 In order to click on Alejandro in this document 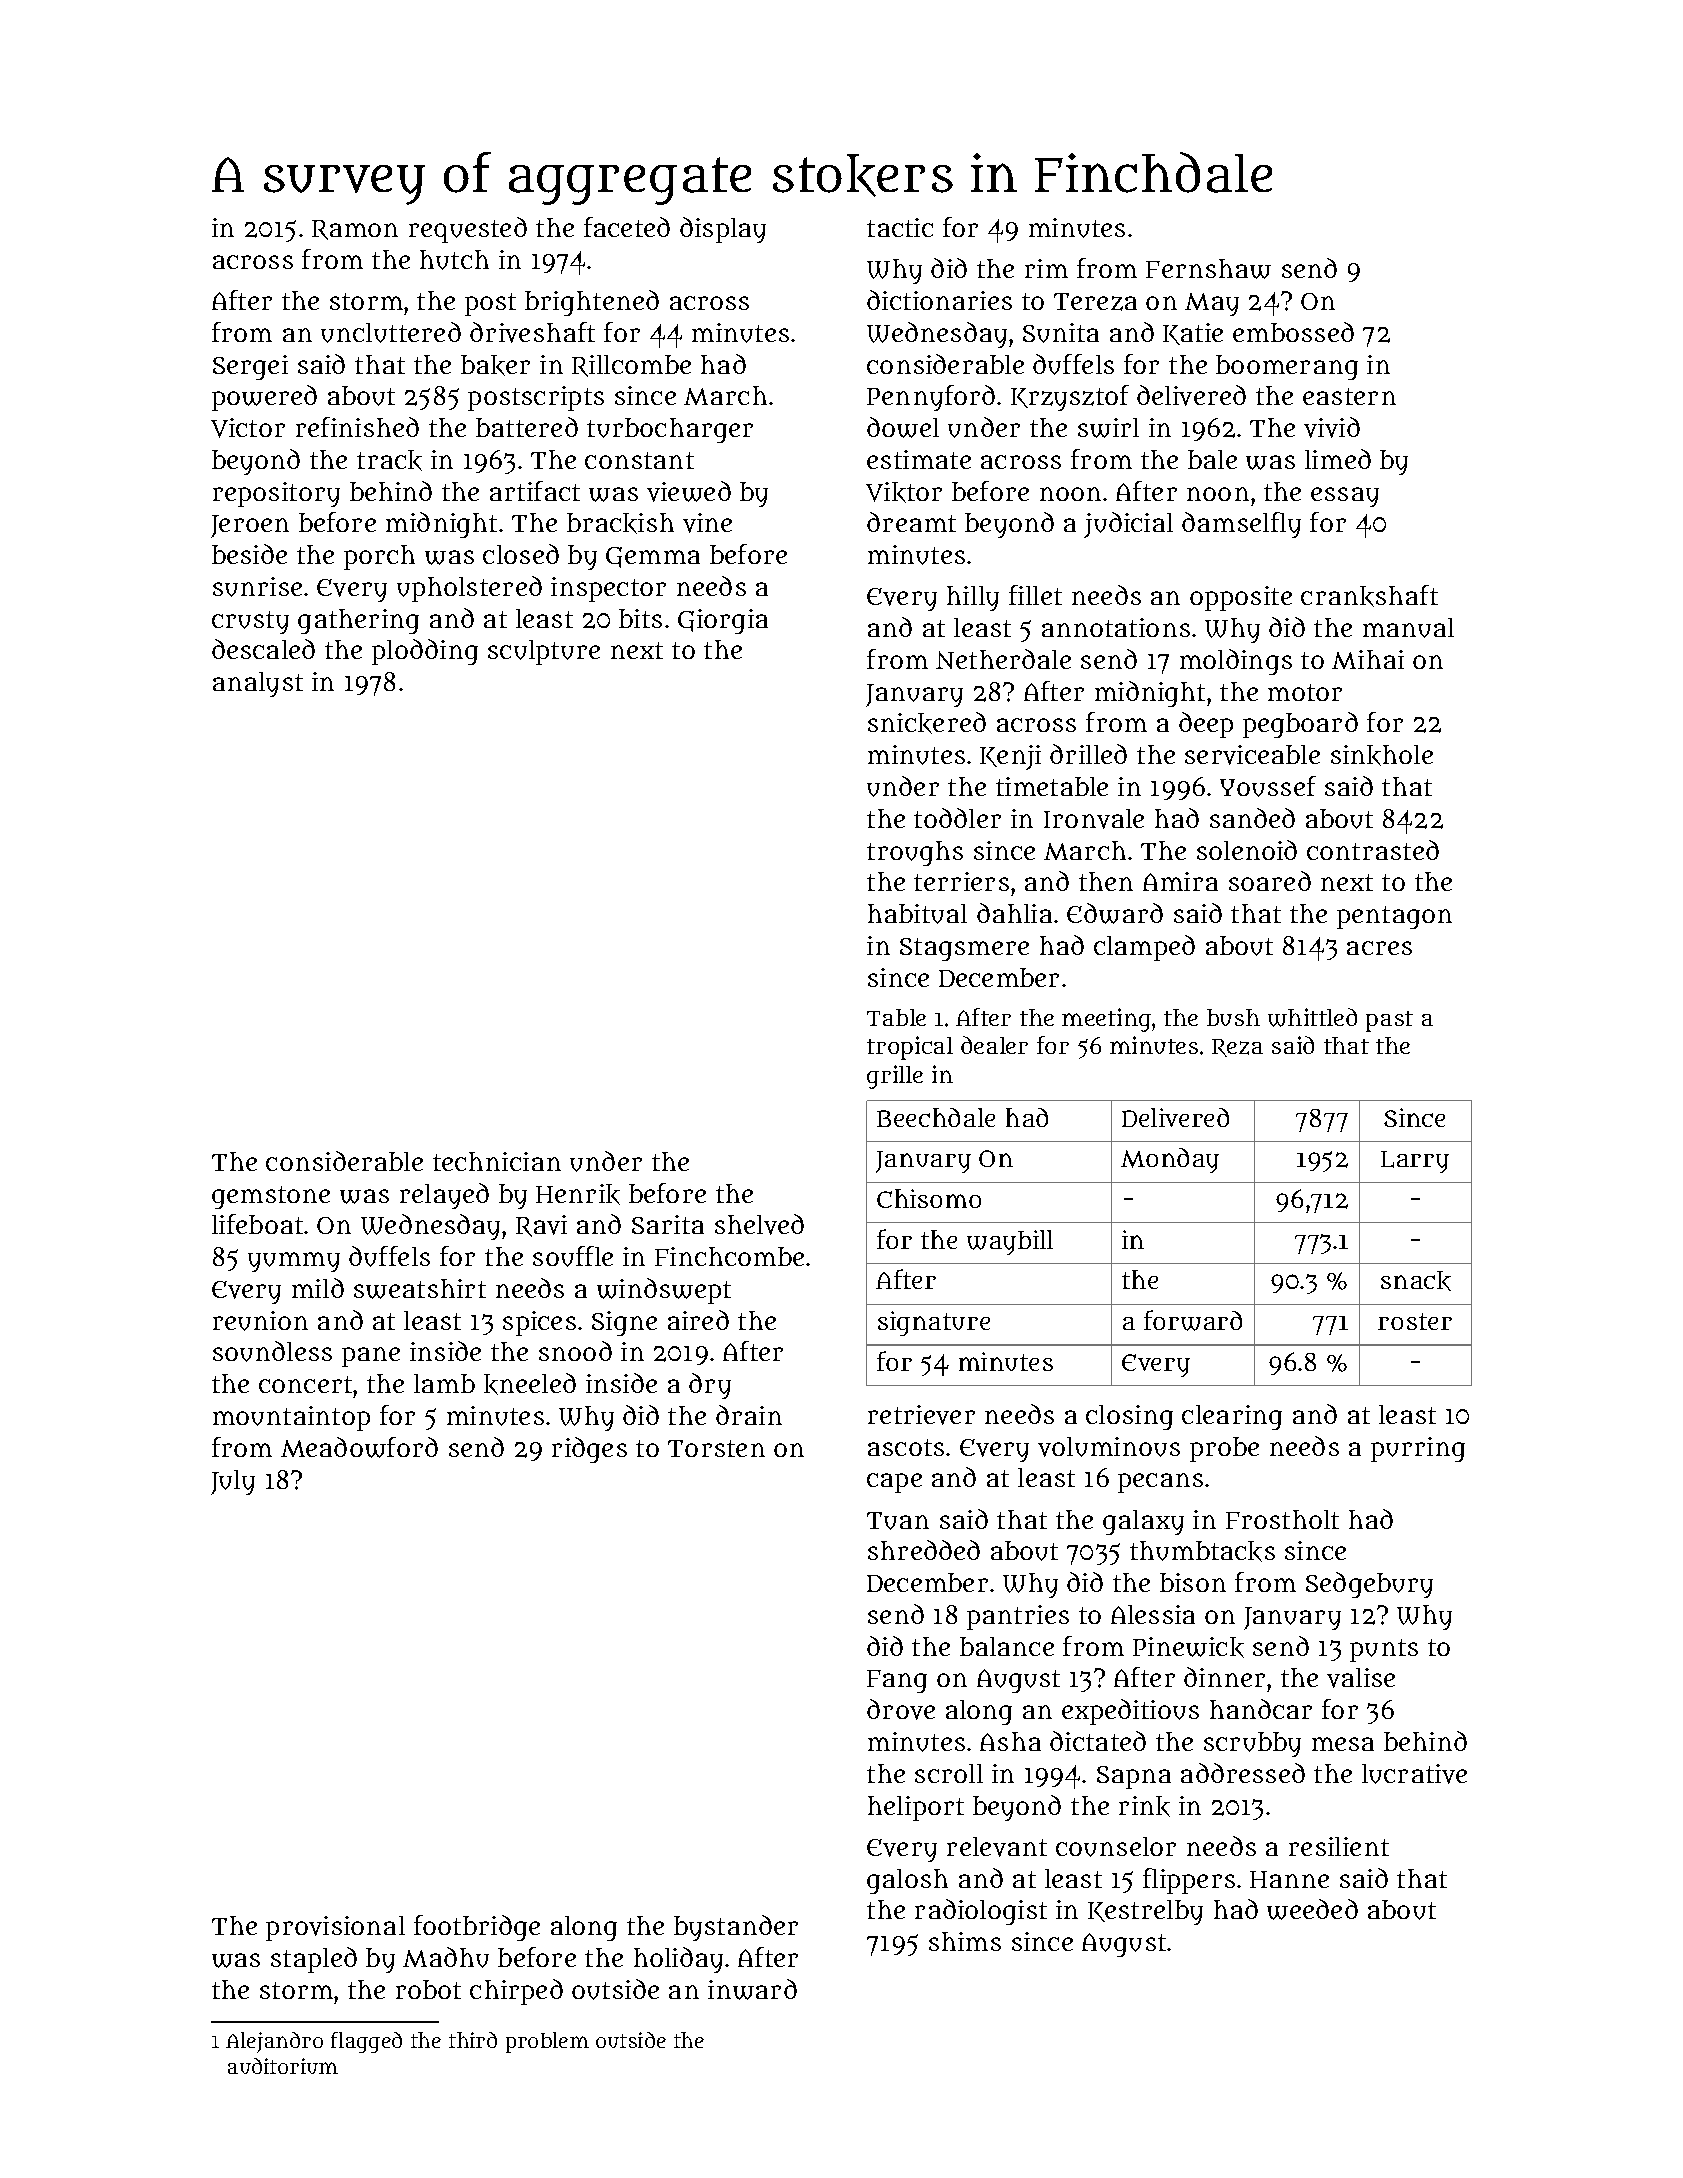, I will do `click(274, 2042)`.
